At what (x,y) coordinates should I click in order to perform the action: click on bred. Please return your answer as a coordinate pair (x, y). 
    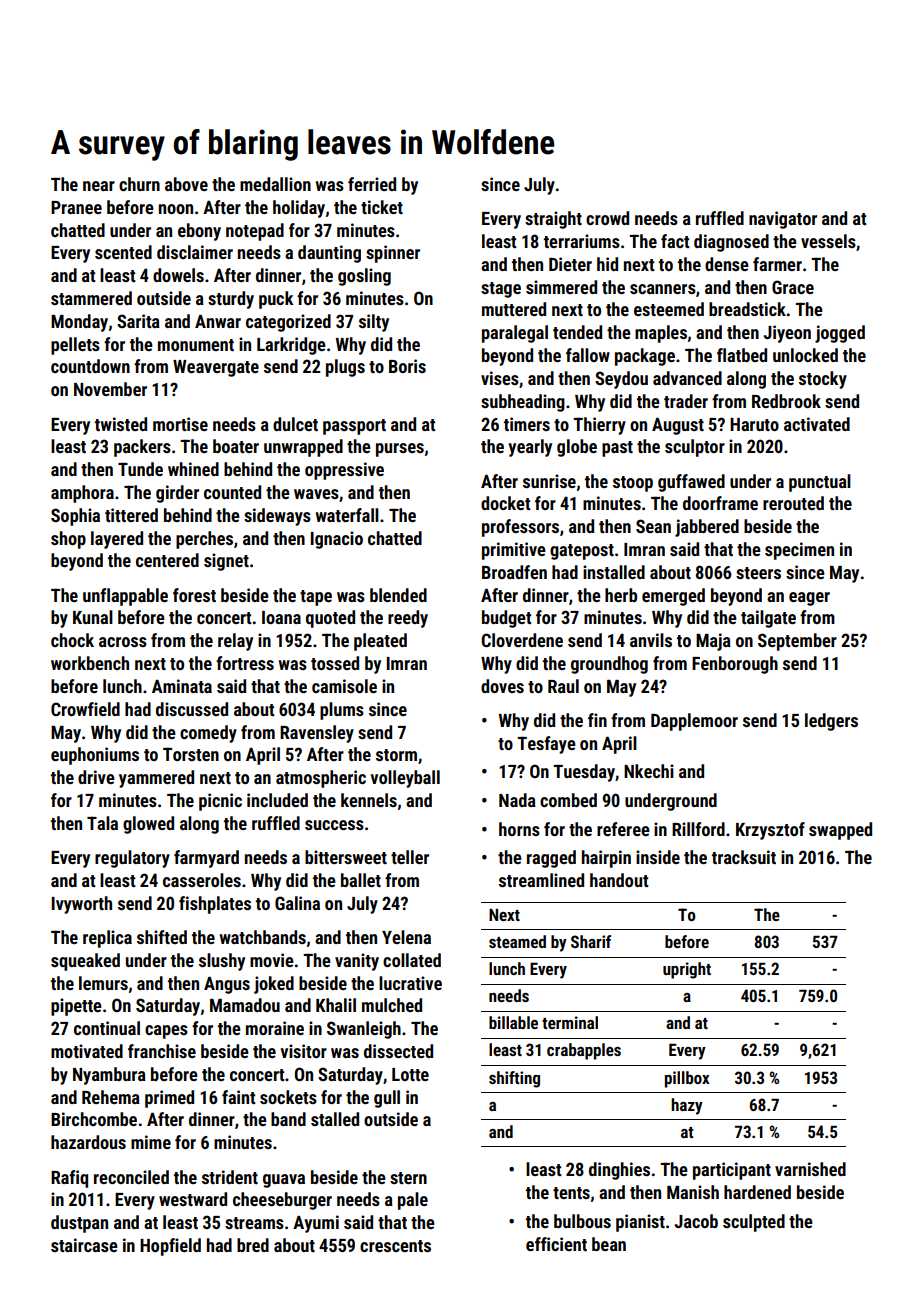
    Looking at the image, I should click on (253, 1245).
